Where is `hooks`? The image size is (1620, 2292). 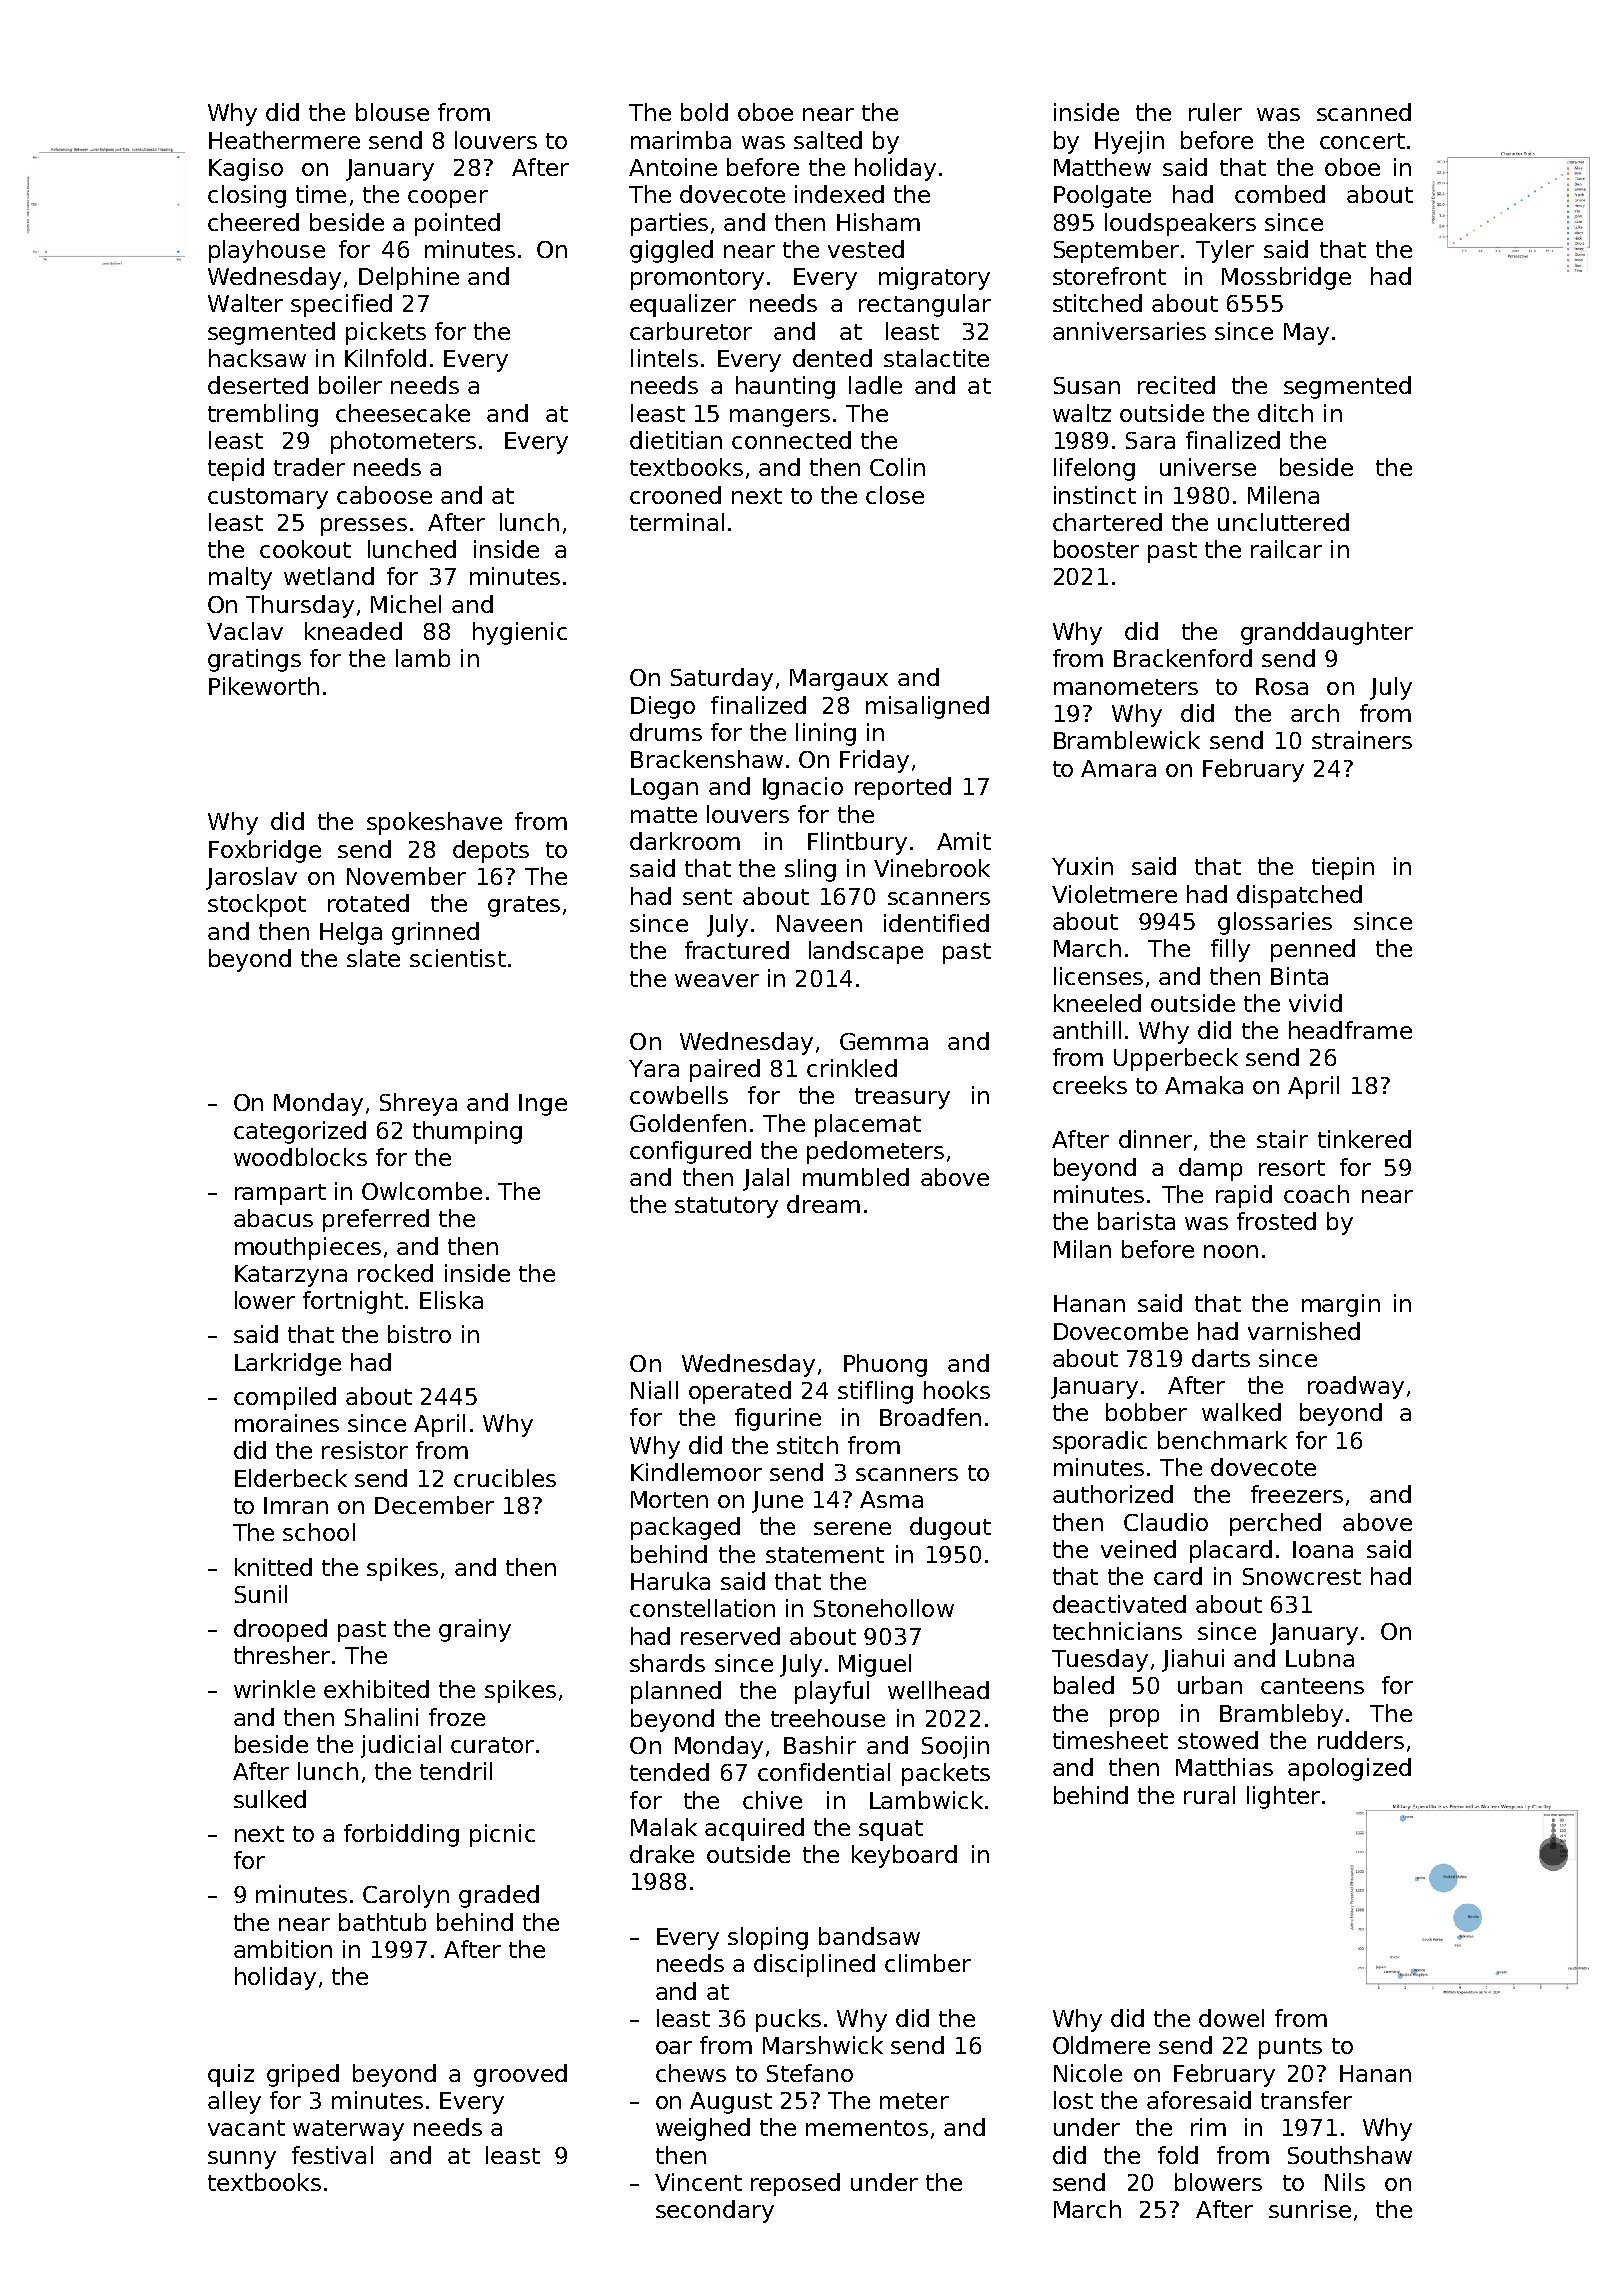
hooks is located at coordinates (957, 1390).
